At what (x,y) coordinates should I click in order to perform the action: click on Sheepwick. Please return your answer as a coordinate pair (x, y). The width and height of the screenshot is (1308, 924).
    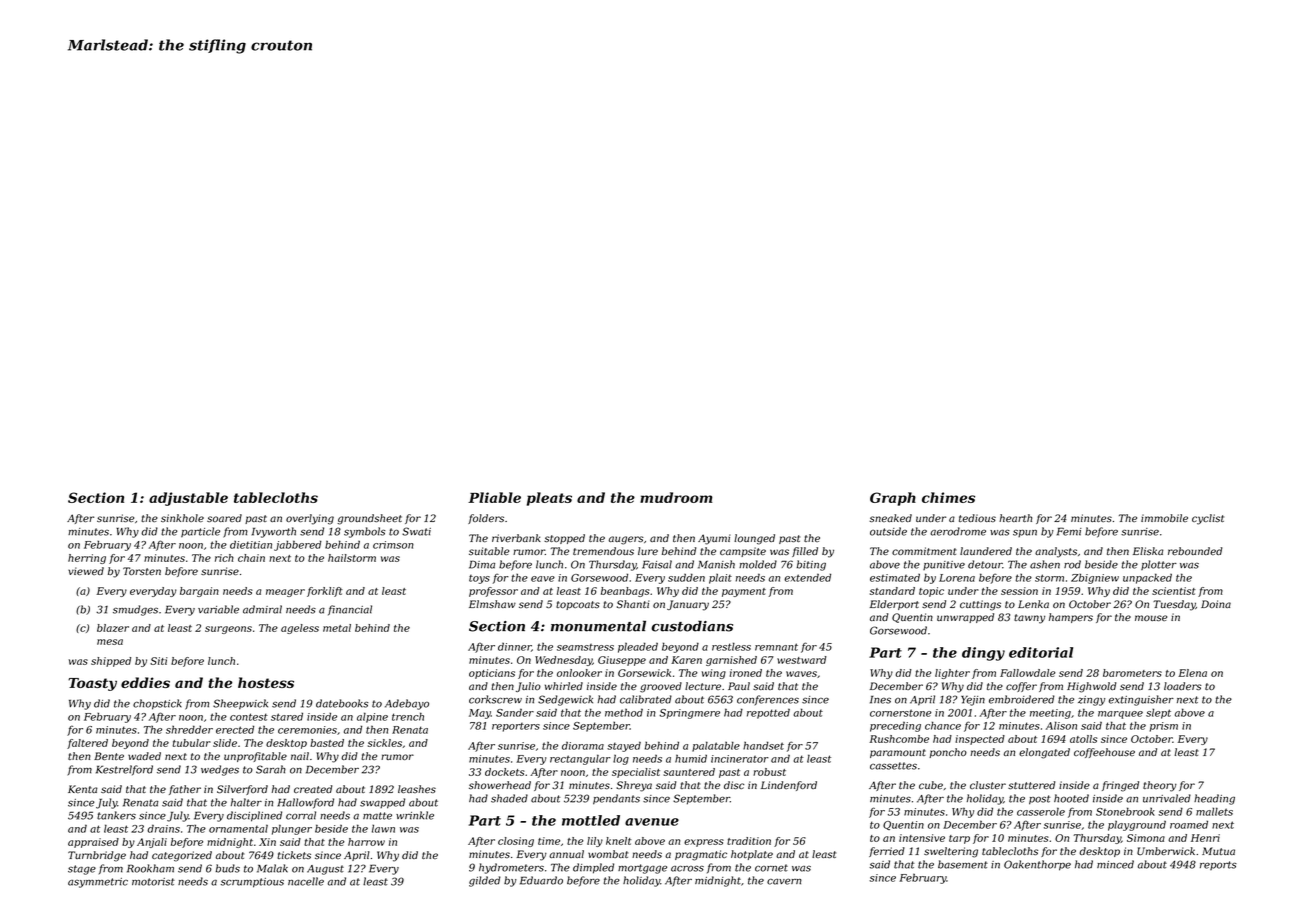
    Looking at the image, I should click on (240, 704).
